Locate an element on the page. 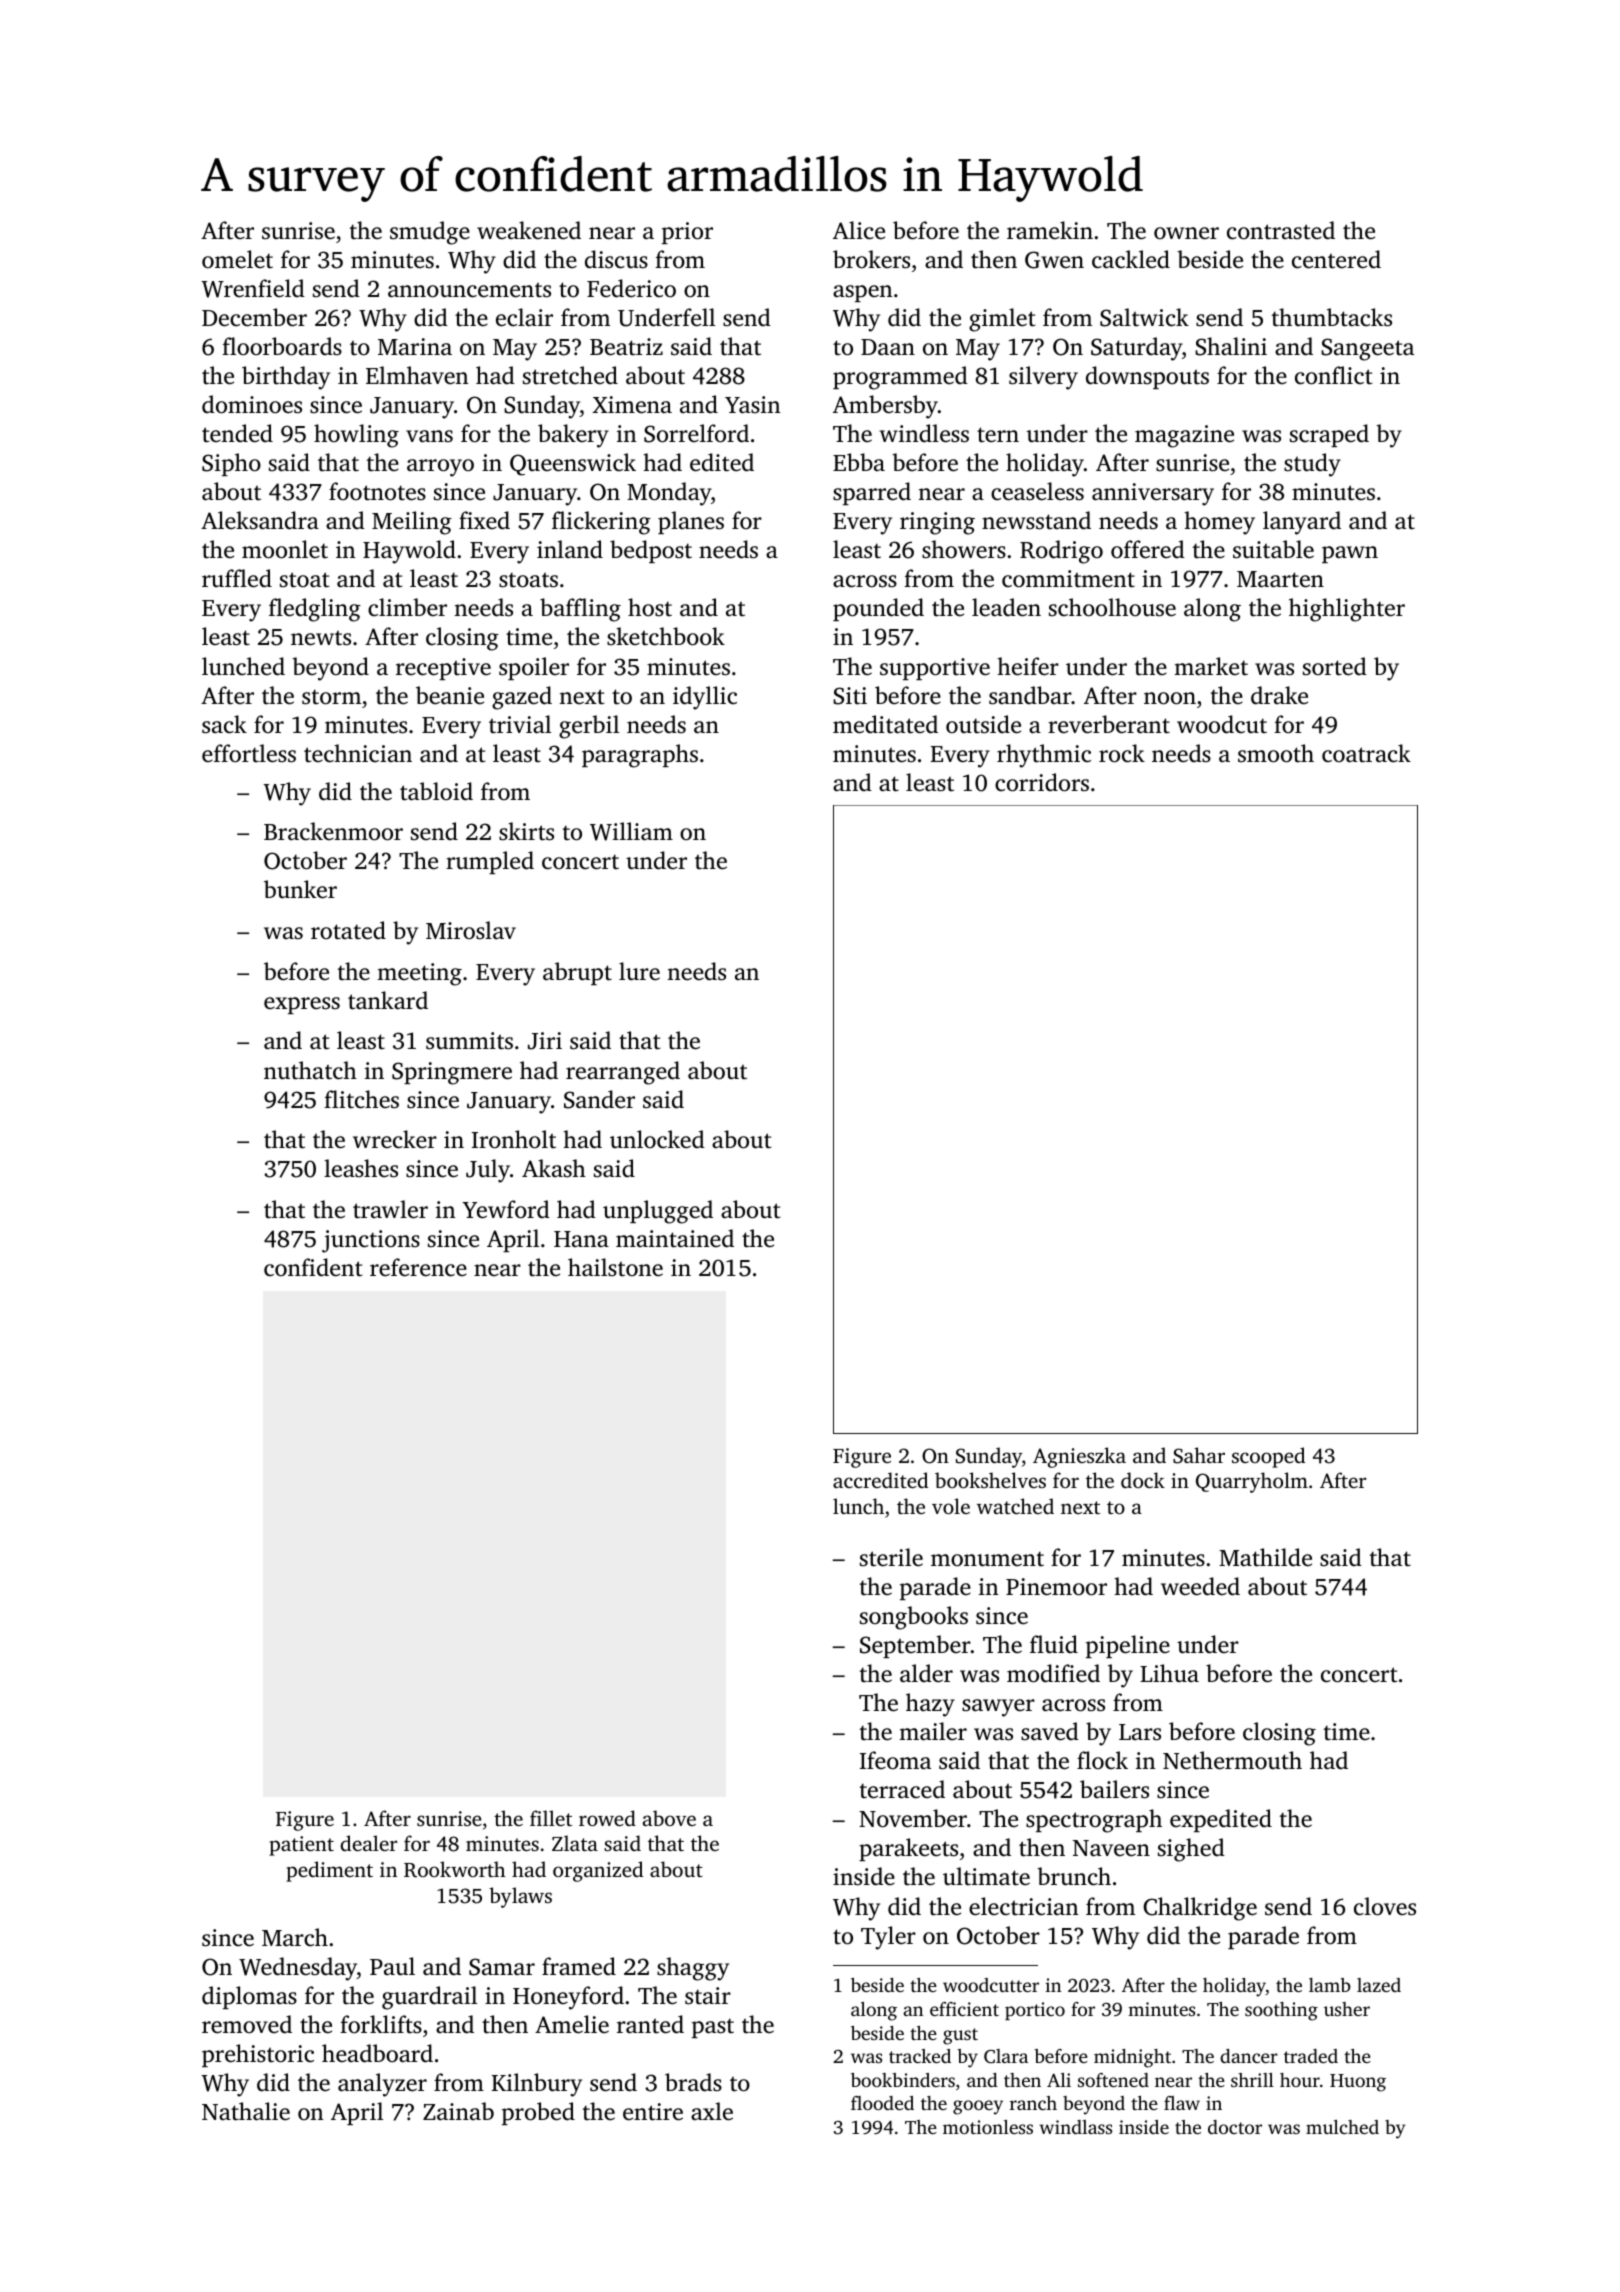 This document has height=2292, width=1620. William is located at coordinates (631, 831).
